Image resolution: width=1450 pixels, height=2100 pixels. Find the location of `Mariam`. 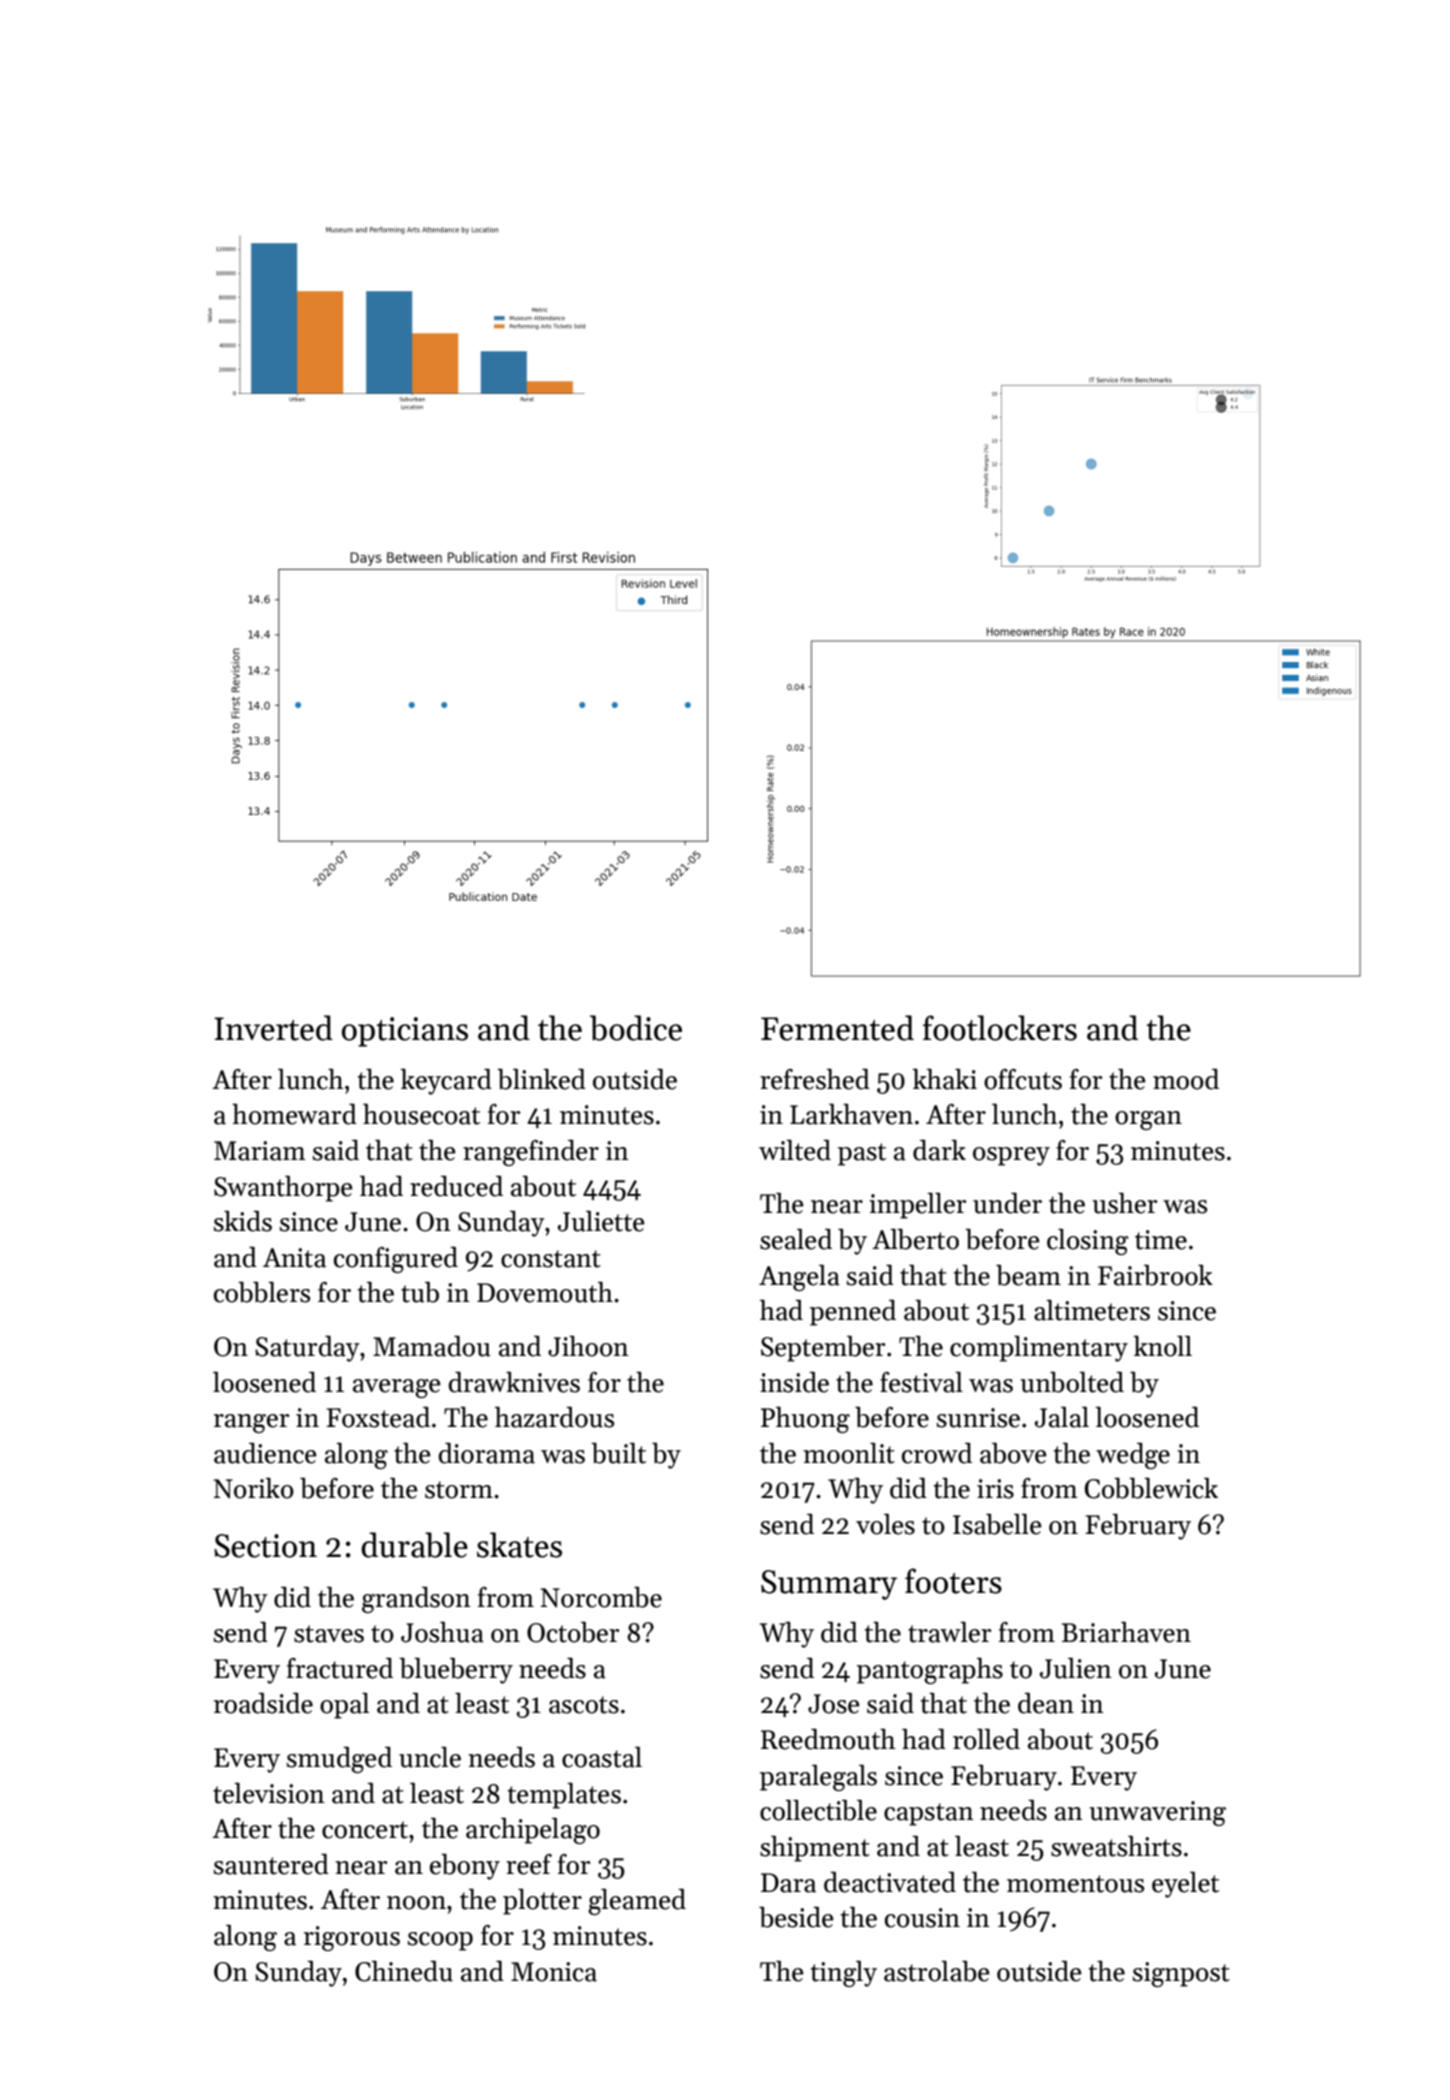

Mariam is located at coordinates (260, 1151).
